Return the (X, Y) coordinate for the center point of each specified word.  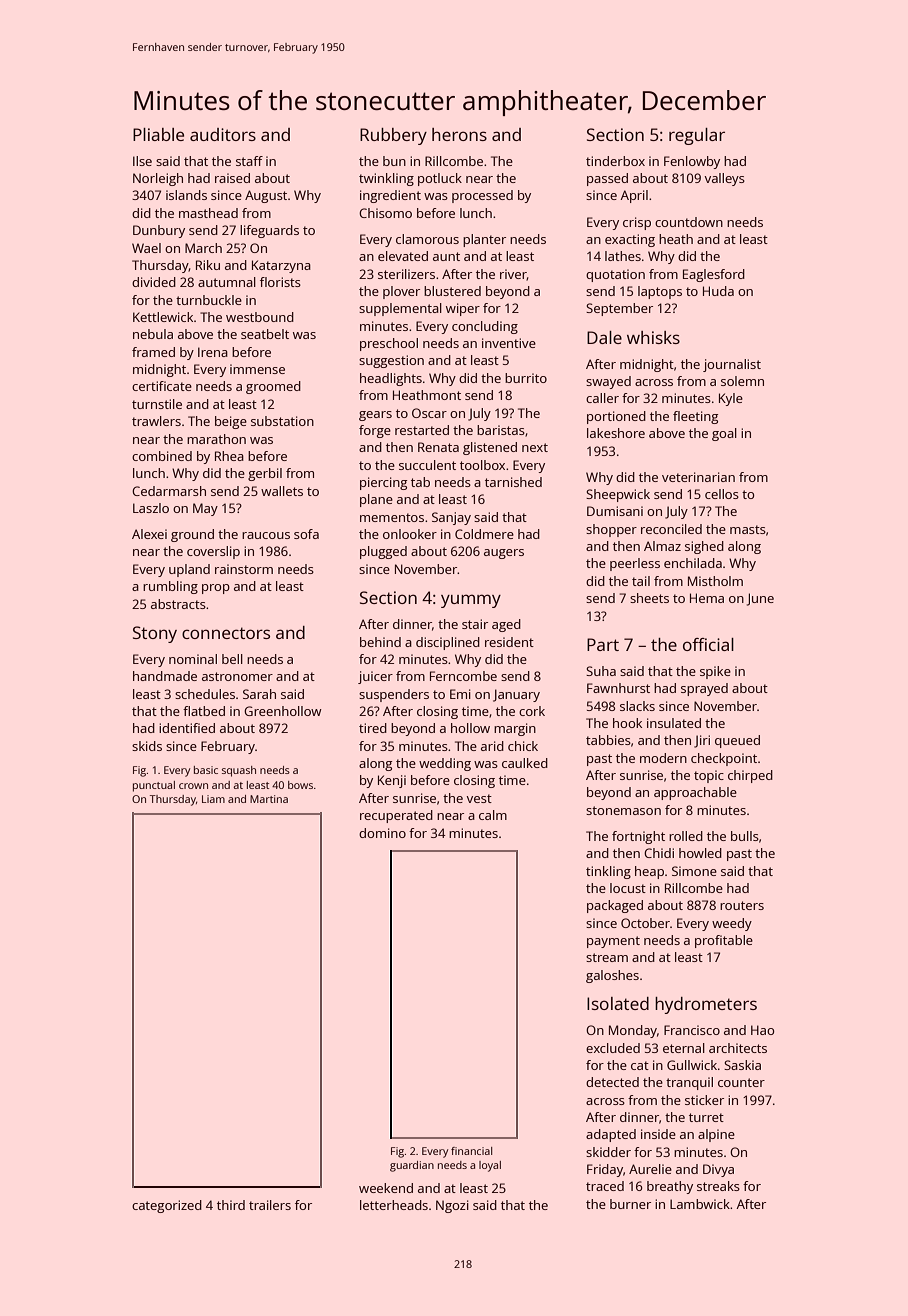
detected (612, 1082)
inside (658, 1134)
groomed (273, 387)
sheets (649, 598)
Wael (146, 248)
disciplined (448, 643)
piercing (383, 483)
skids (147, 746)
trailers (270, 1205)
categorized (167, 1206)
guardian (412, 1166)
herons (459, 134)
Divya (718, 1170)
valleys (725, 179)
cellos (722, 494)
